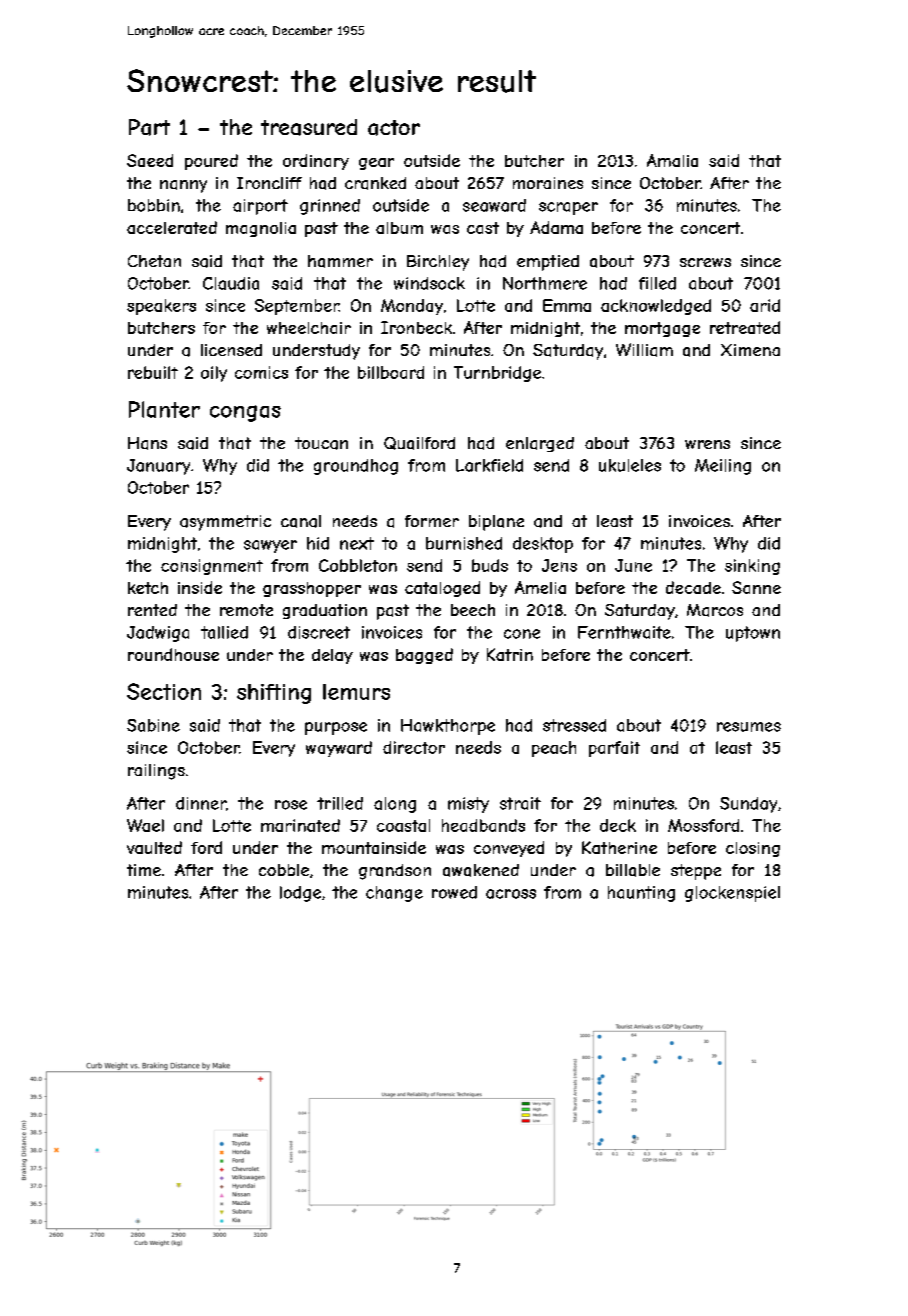  I want to click on Amalia, so click(672, 160).
